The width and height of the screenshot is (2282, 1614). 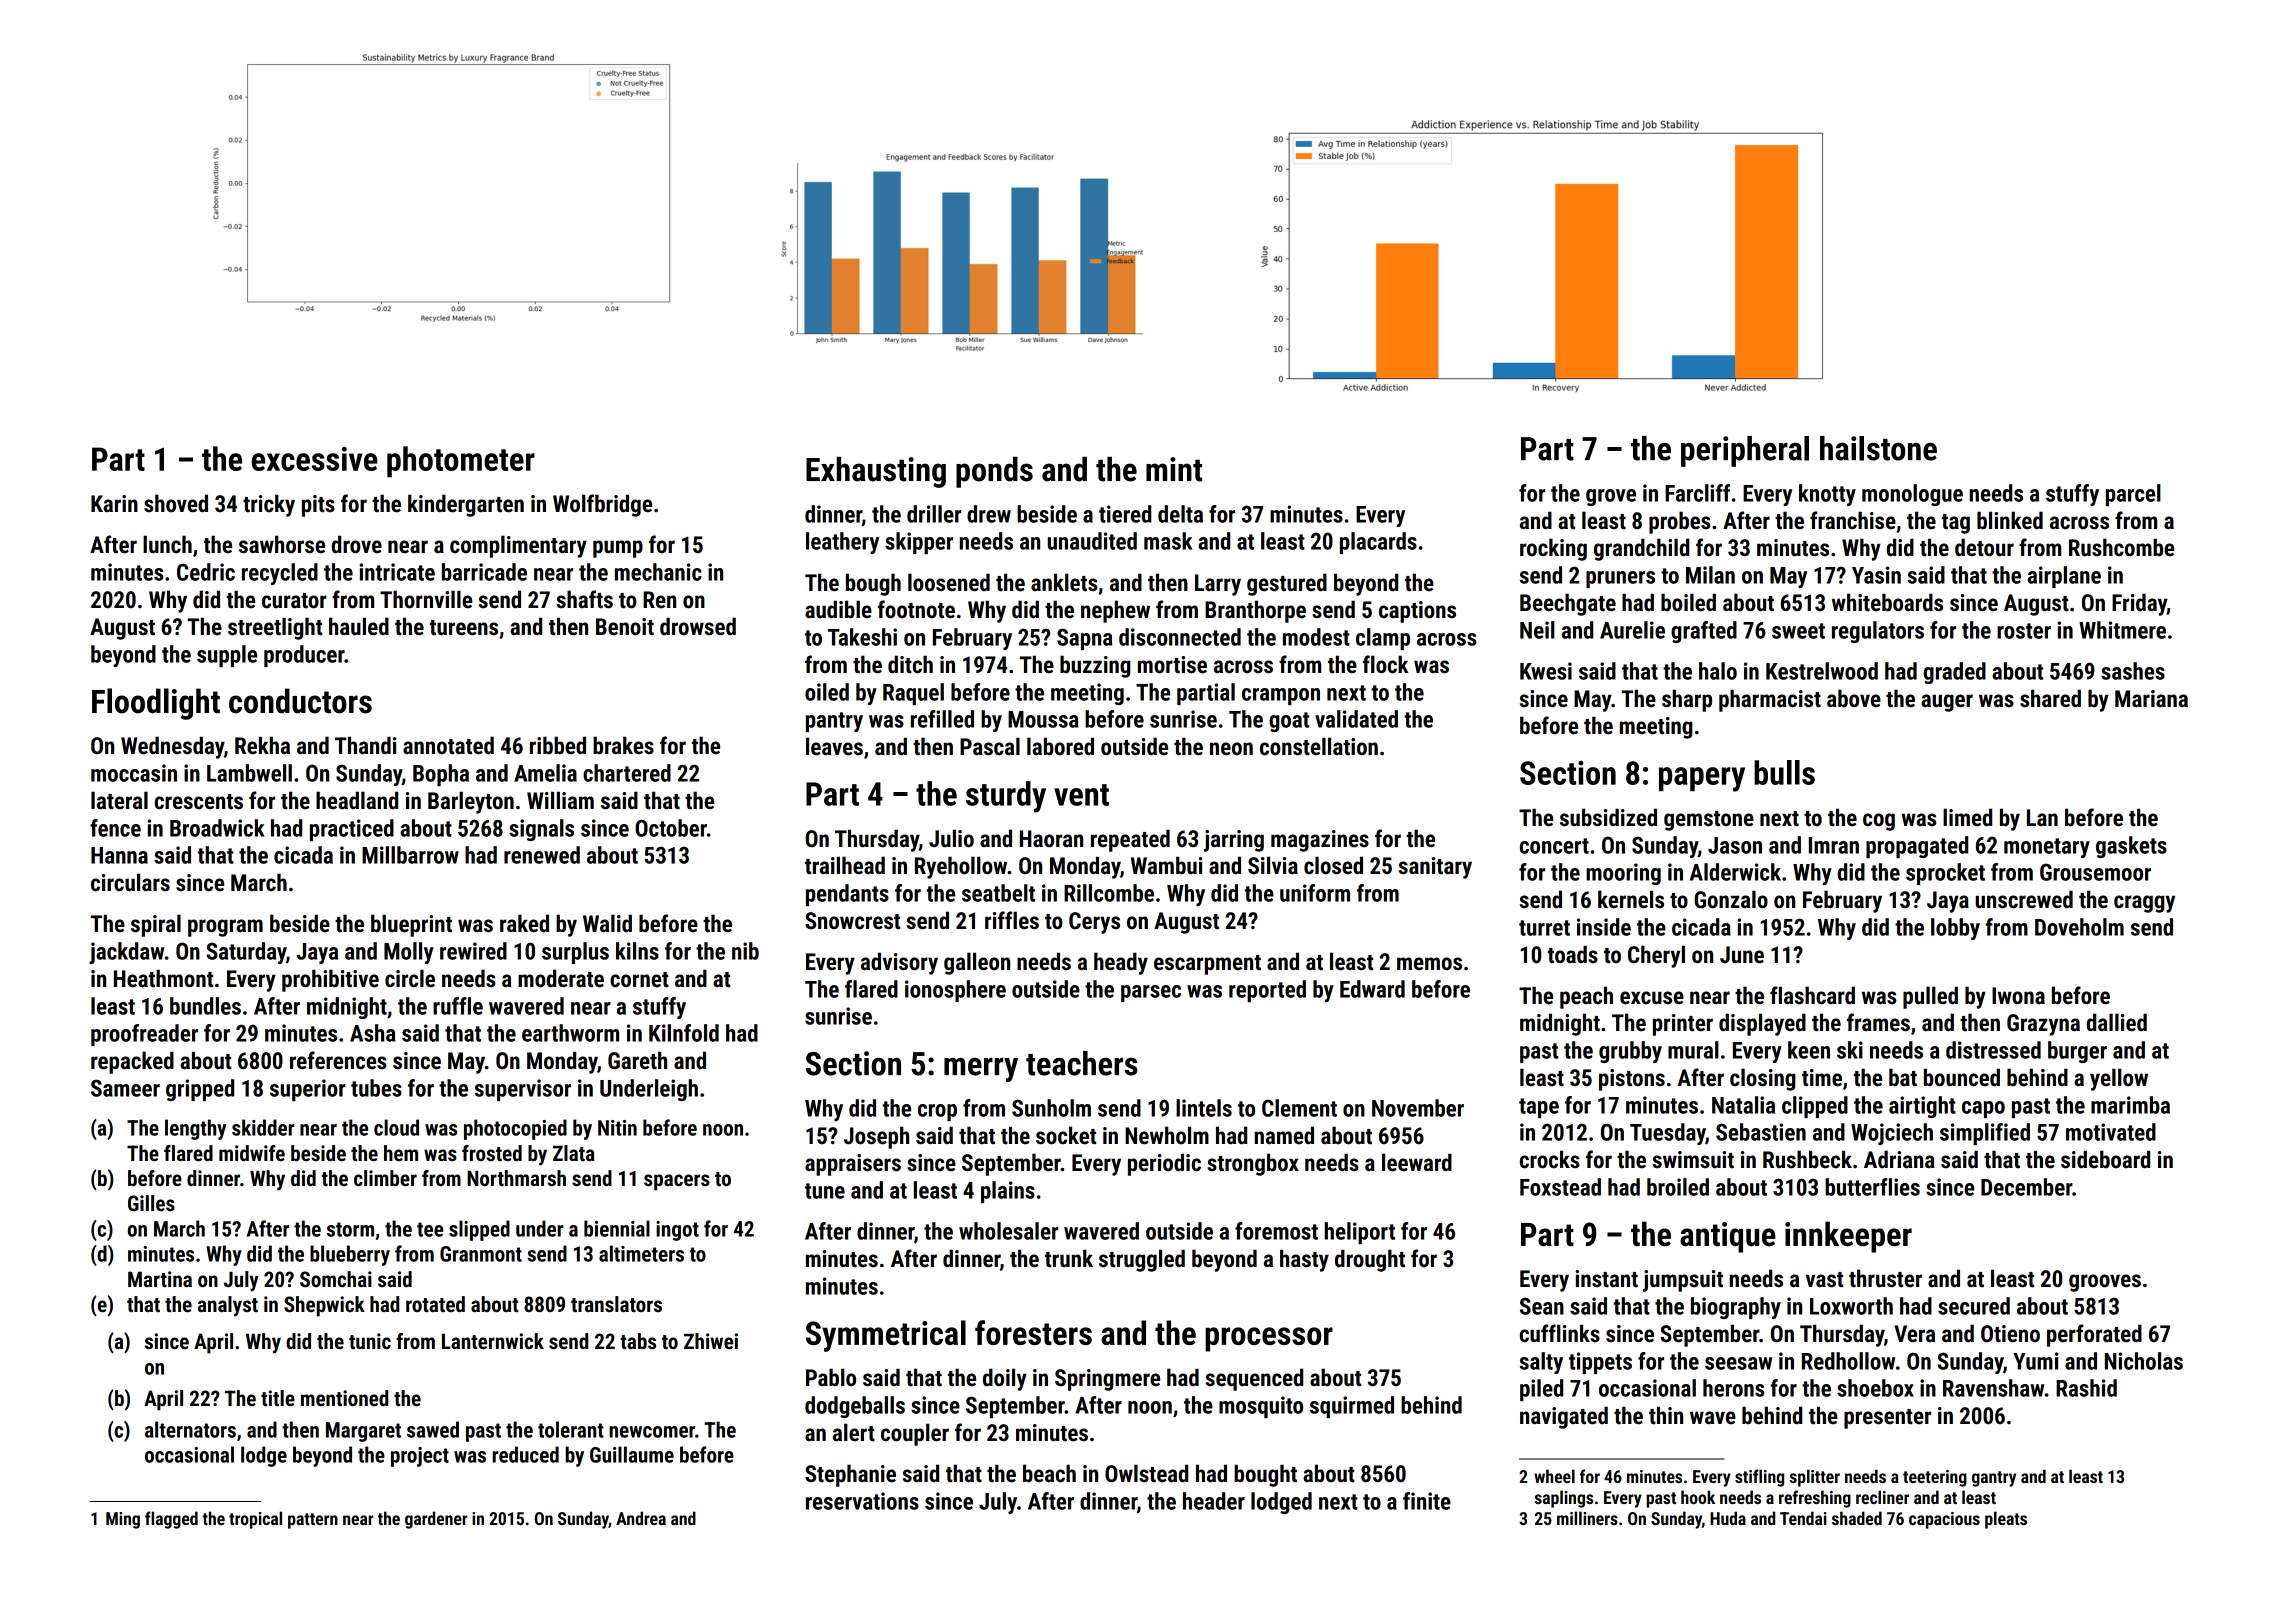 What do you see at coordinates (252, 1153) in the screenshot?
I see `midwife` at bounding box center [252, 1153].
